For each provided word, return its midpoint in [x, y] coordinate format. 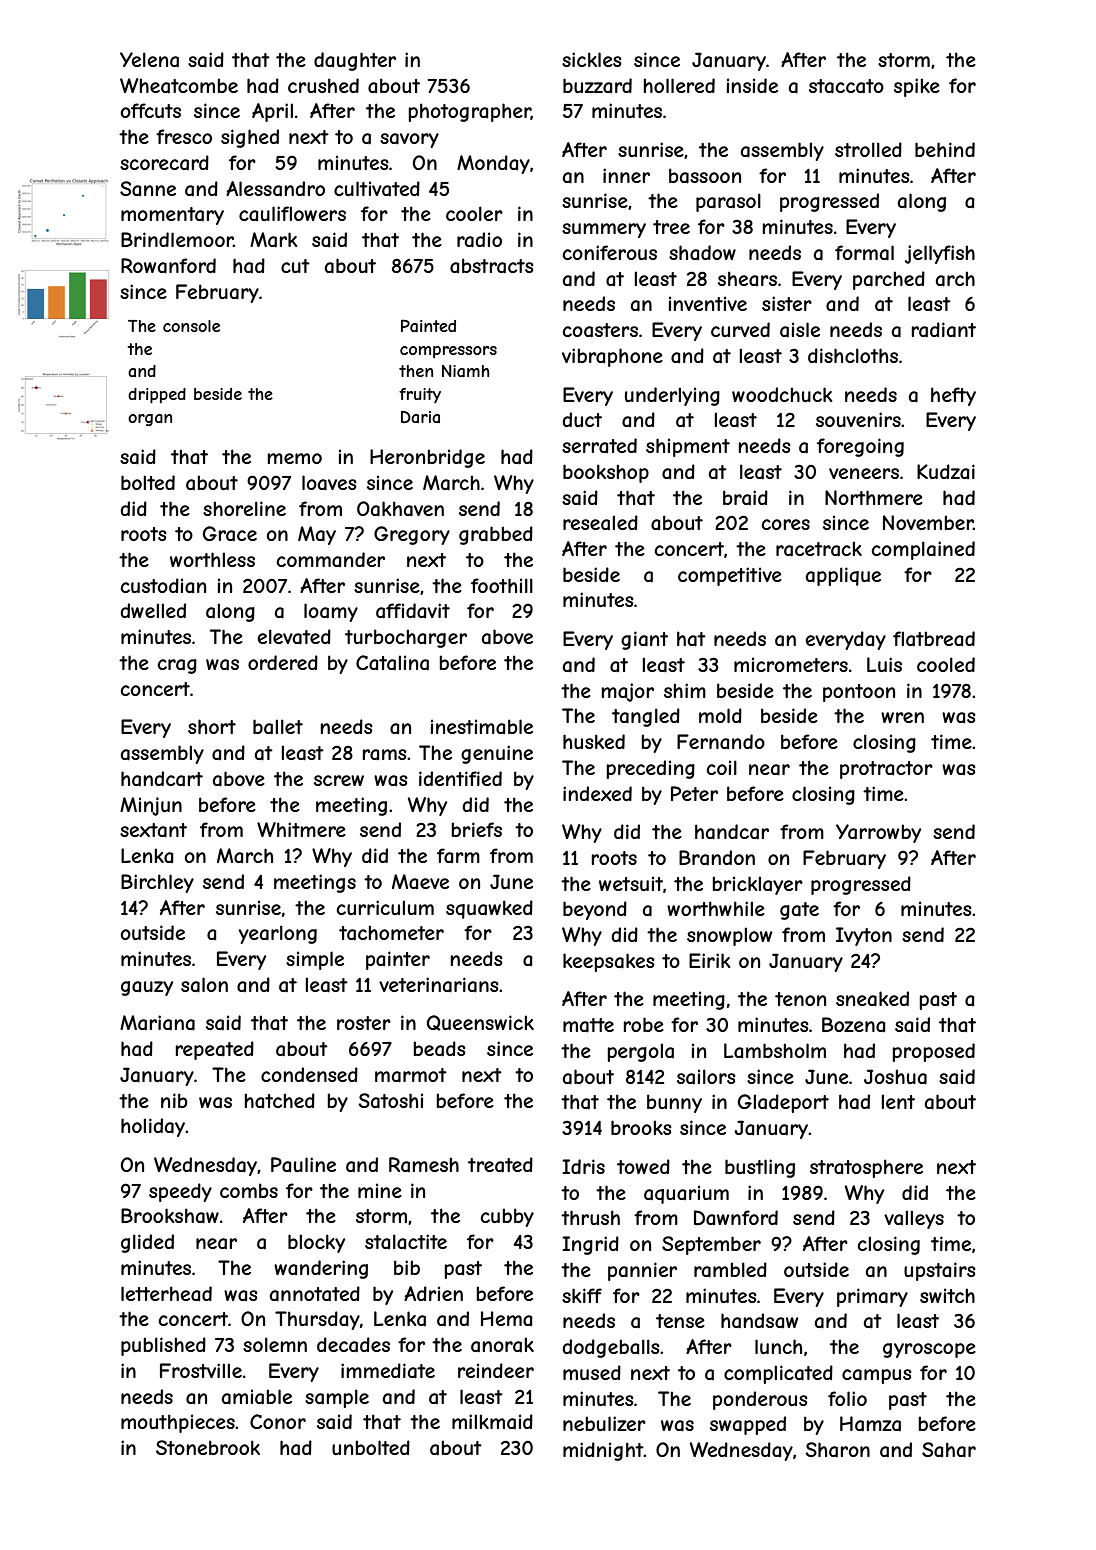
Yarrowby [878, 833]
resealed [600, 523]
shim [685, 690]
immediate [388, 1371]
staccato [846, 86]
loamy [331, 612]
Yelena [149, 60]
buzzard [597, 85]
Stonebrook [208, 1447]
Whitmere [301, 829]
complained [923, 550]
